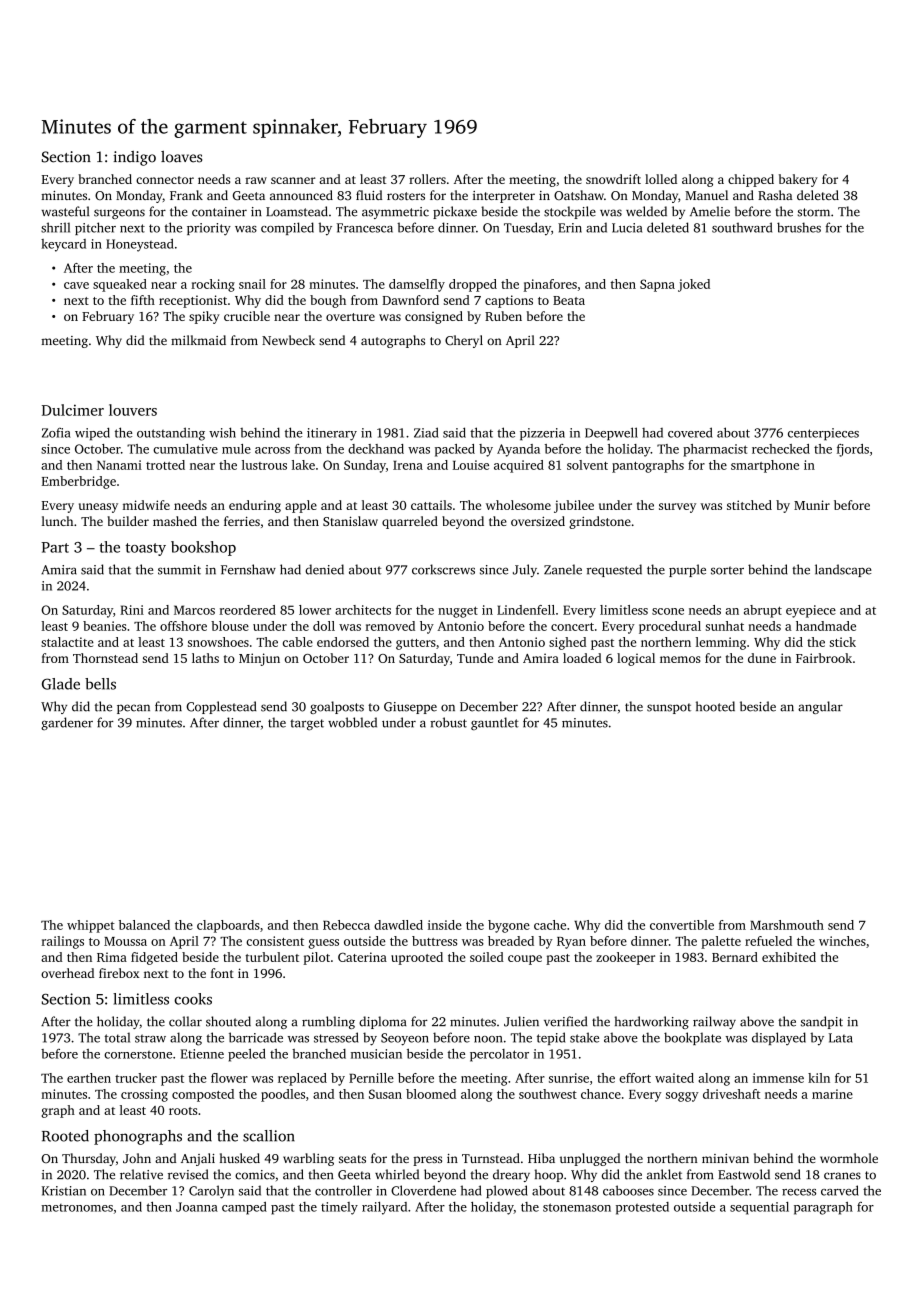 This screenshot has height=1308, width=924. What do you see at coordinates (77, 1208) in the screenshot?
I see `metronomes` at bounding box center [77, 1208].
